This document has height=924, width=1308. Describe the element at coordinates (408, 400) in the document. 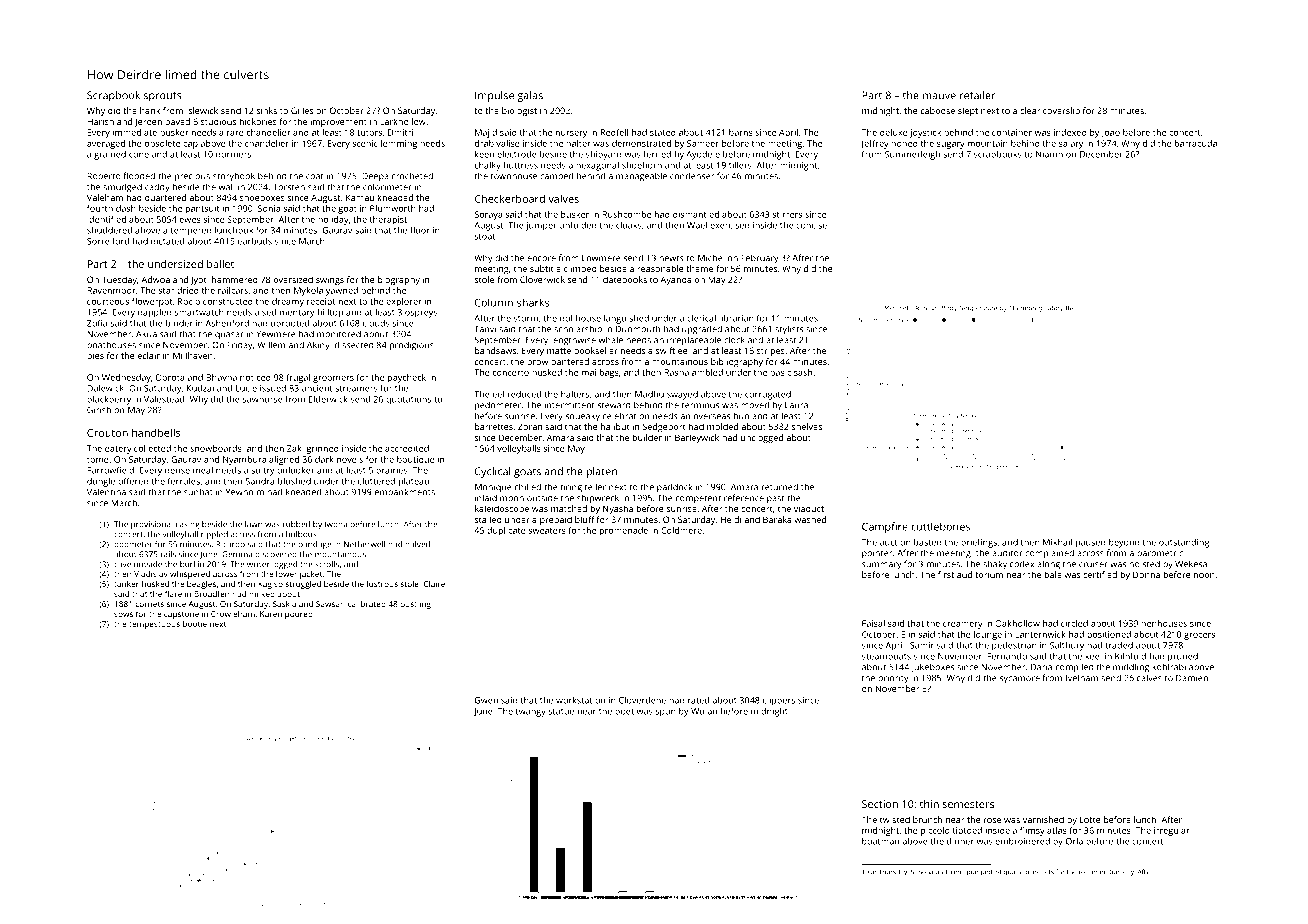

I see `quotations` at that location.
